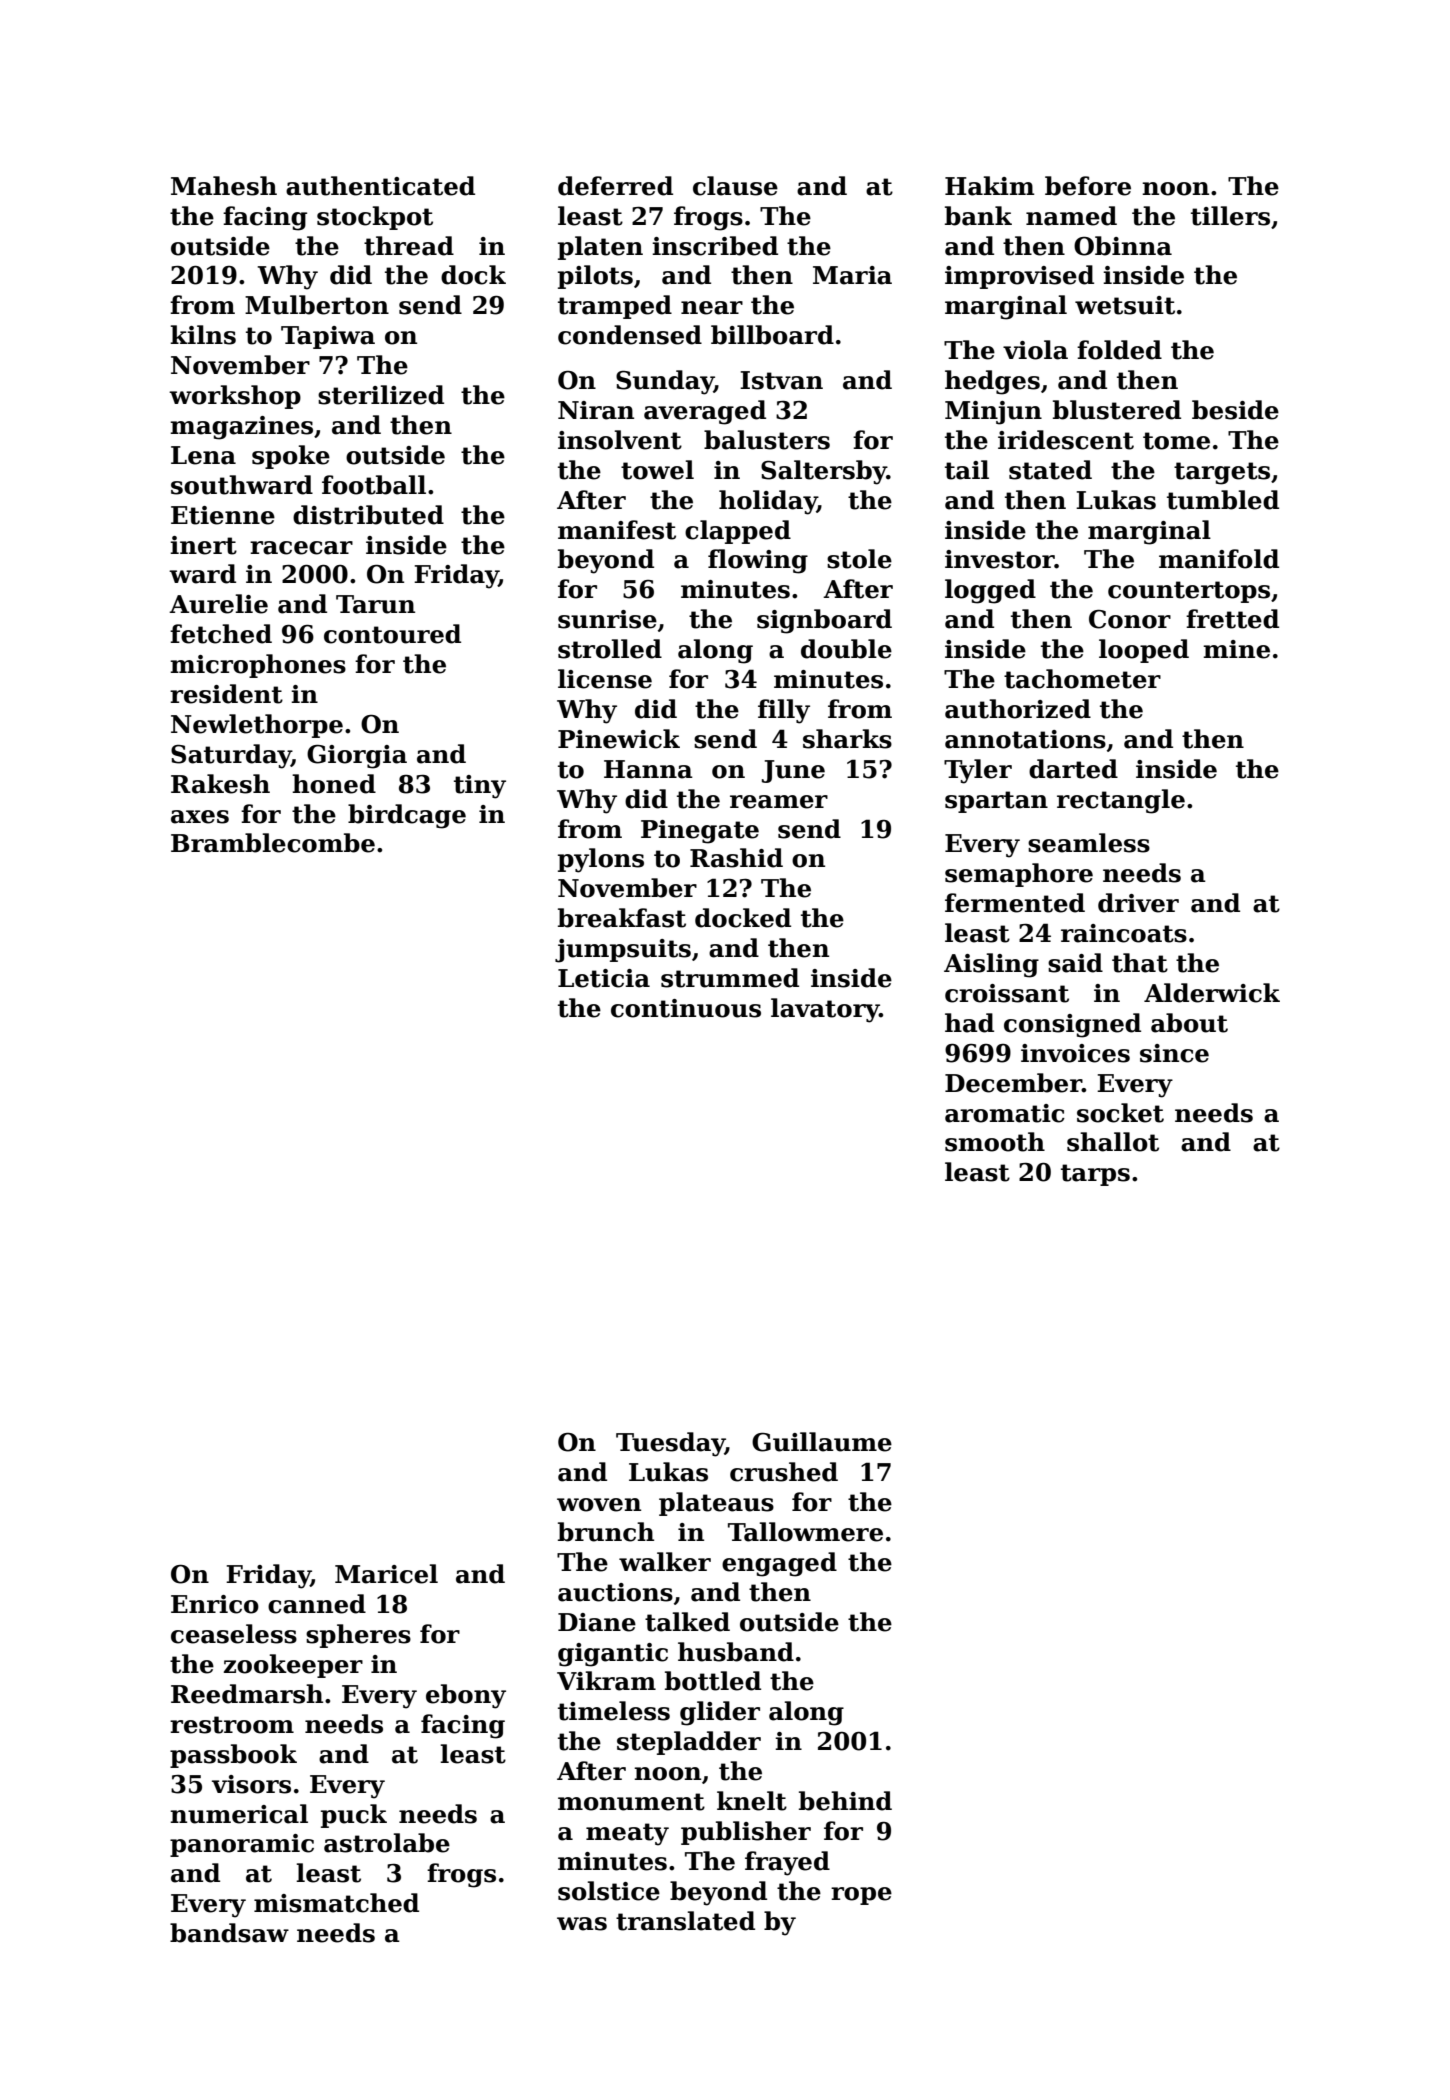 The height and width of the document is (2100, 1450). Describe the element at coordinates (224, 186) in the document. I see `Mahesh` at that location.
